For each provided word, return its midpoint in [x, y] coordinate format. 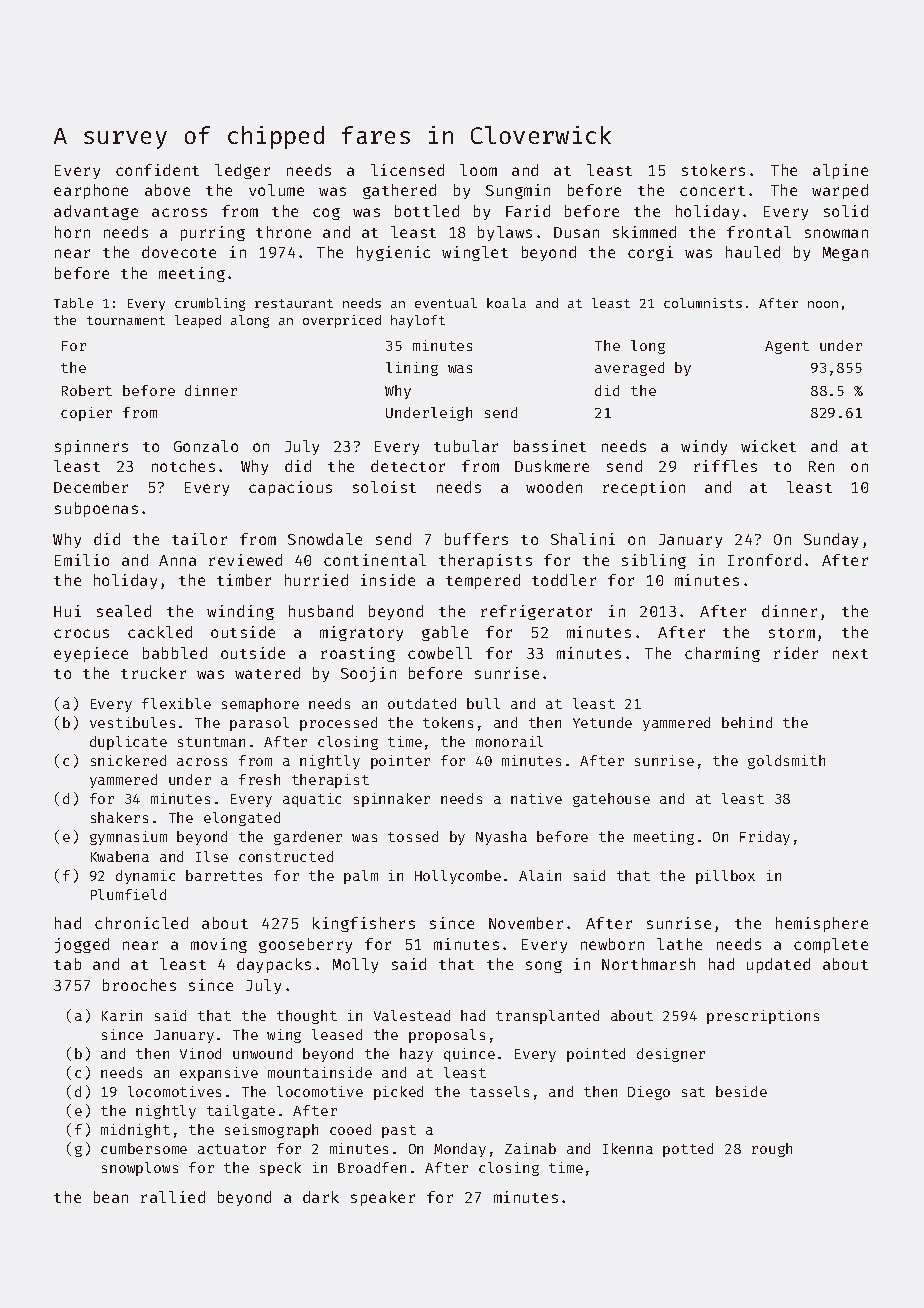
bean [111, 1197]
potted [688, 1150]
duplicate [128, 743]
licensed [407, 170]
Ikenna [628, 1148]
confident [157, 170]
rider [796, 653]
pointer [400, 762]
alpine [840, 171]
